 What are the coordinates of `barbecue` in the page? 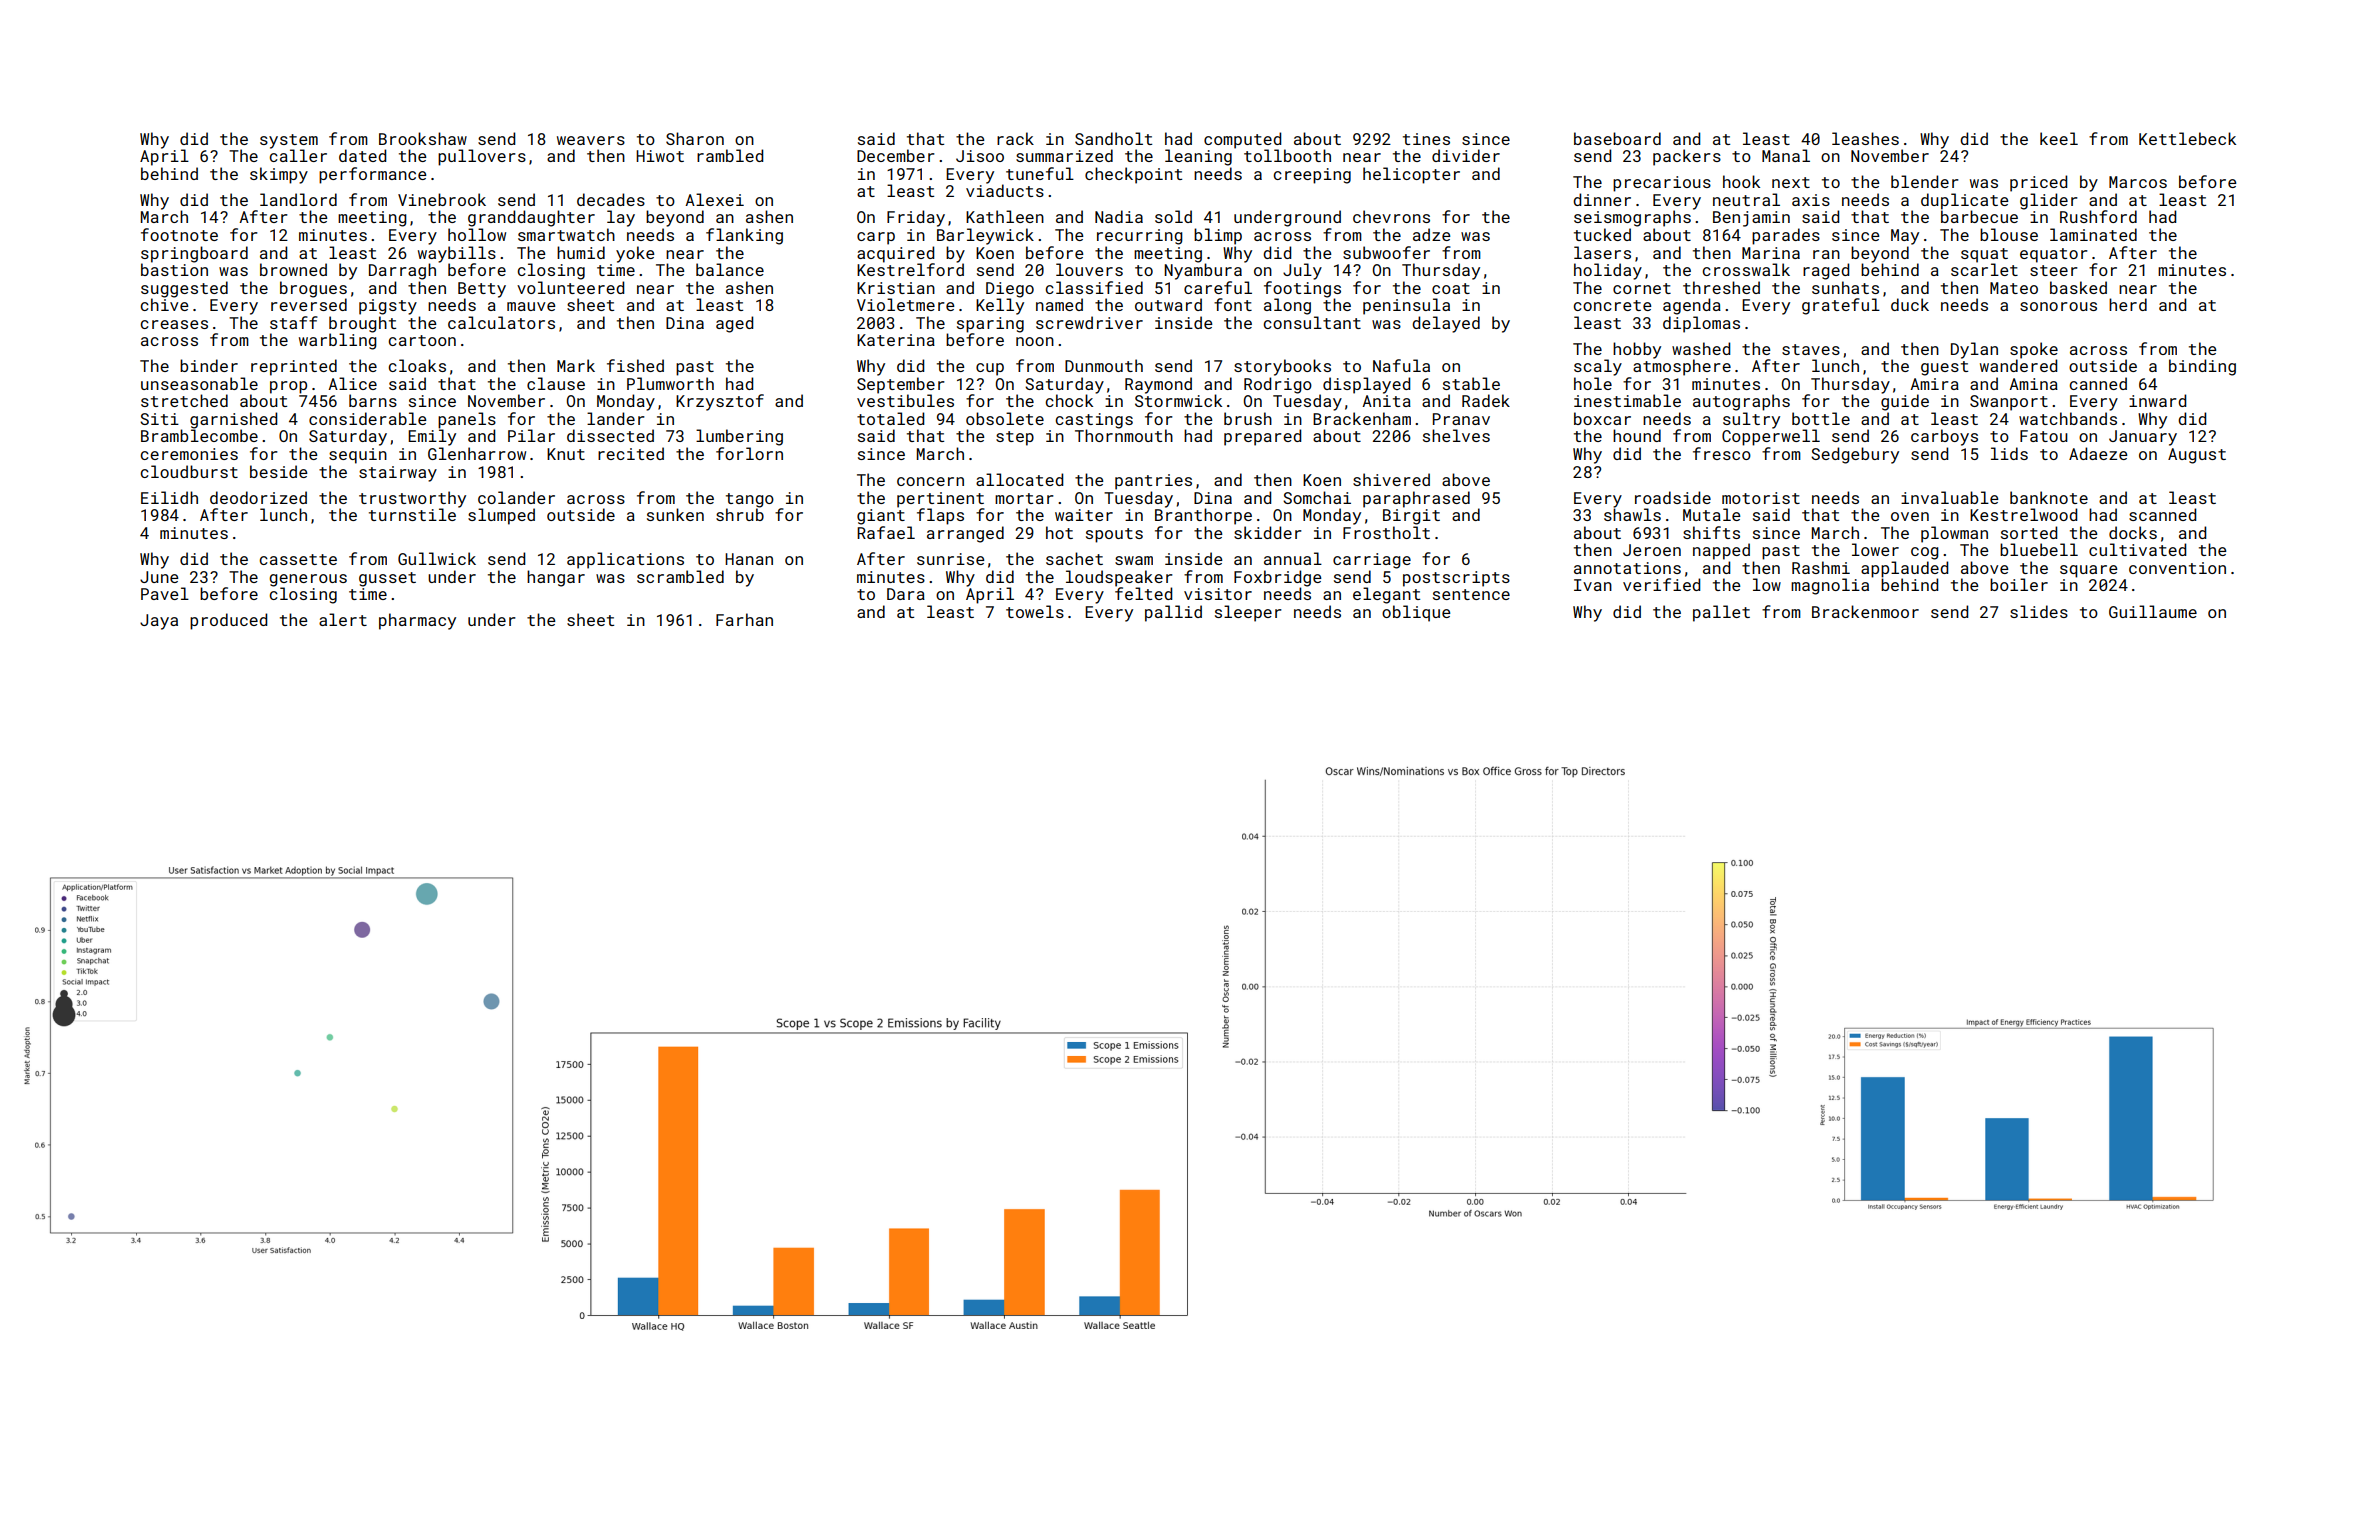 It's located at (1979, 216).
